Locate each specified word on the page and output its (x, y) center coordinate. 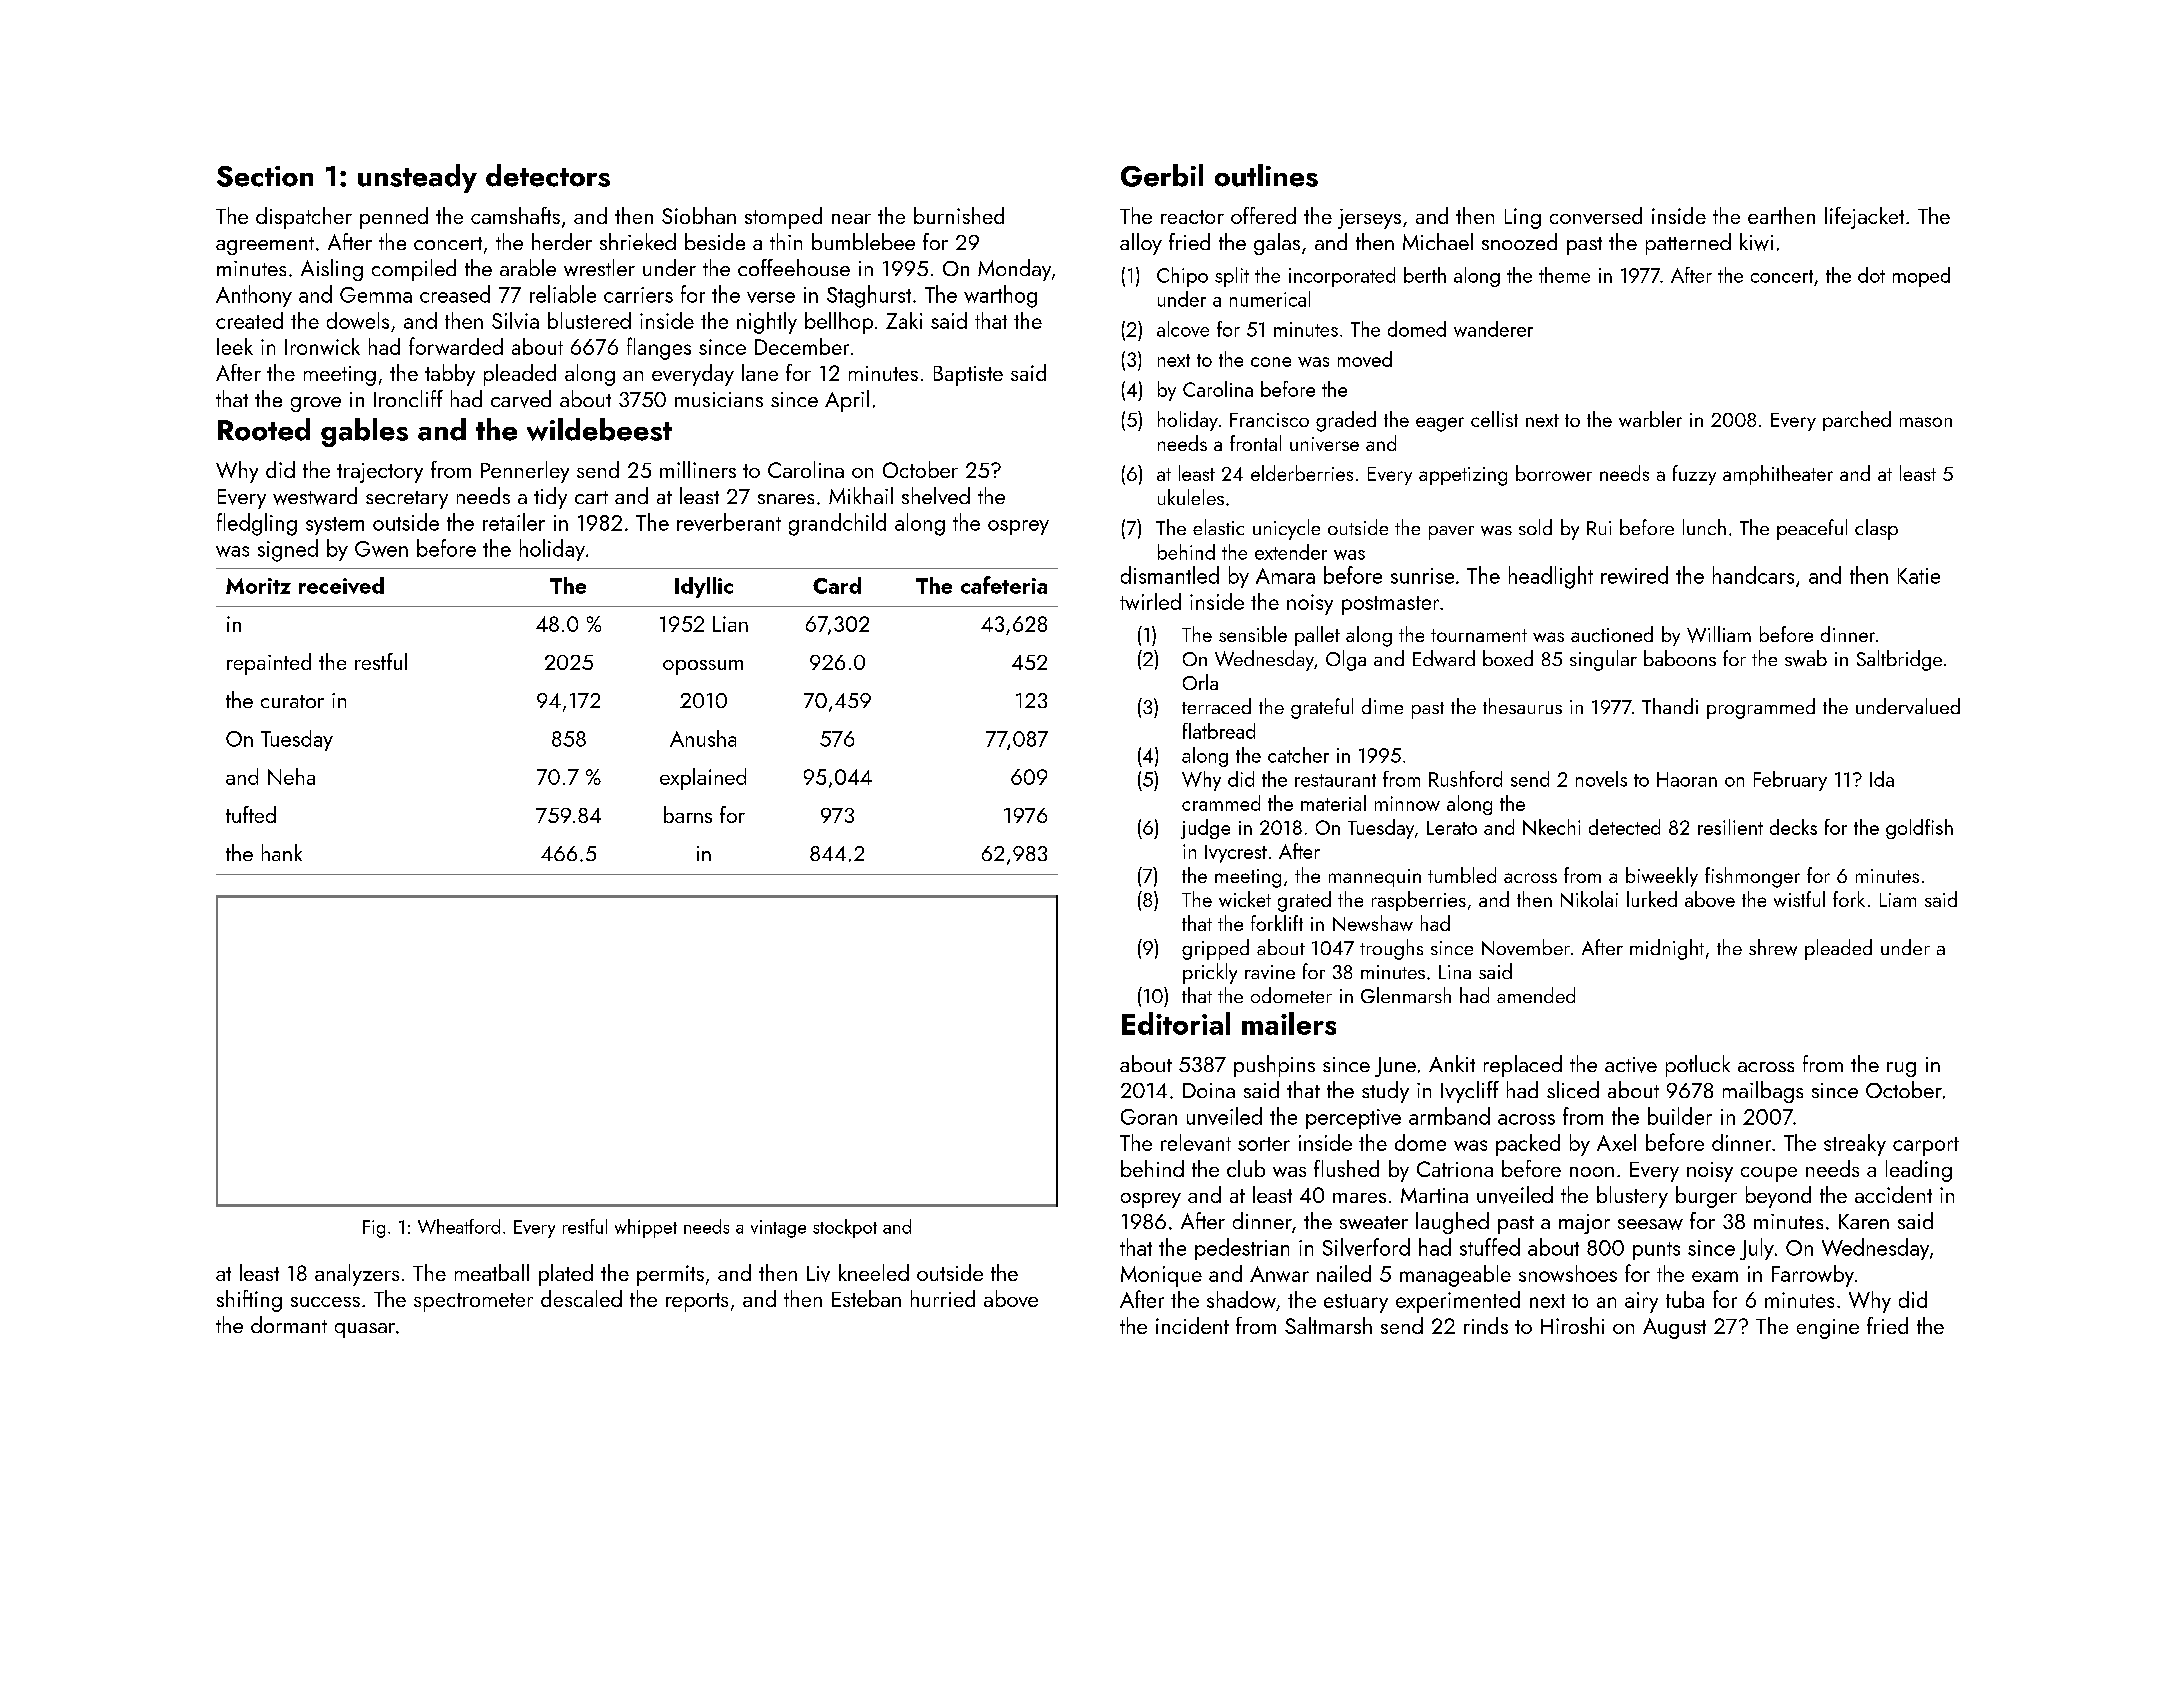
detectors (548, 175)
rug (1901, 1069)
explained (703, 779)
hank (282, 852)
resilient (1730, 827)
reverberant (729, 522)
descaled (581, 1298)
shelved (936, 495)
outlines (1266, 175)
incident (1192, 1325)
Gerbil (1162, 175)
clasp (1876, 529)
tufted (251, 814)
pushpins (1274, 1066)
